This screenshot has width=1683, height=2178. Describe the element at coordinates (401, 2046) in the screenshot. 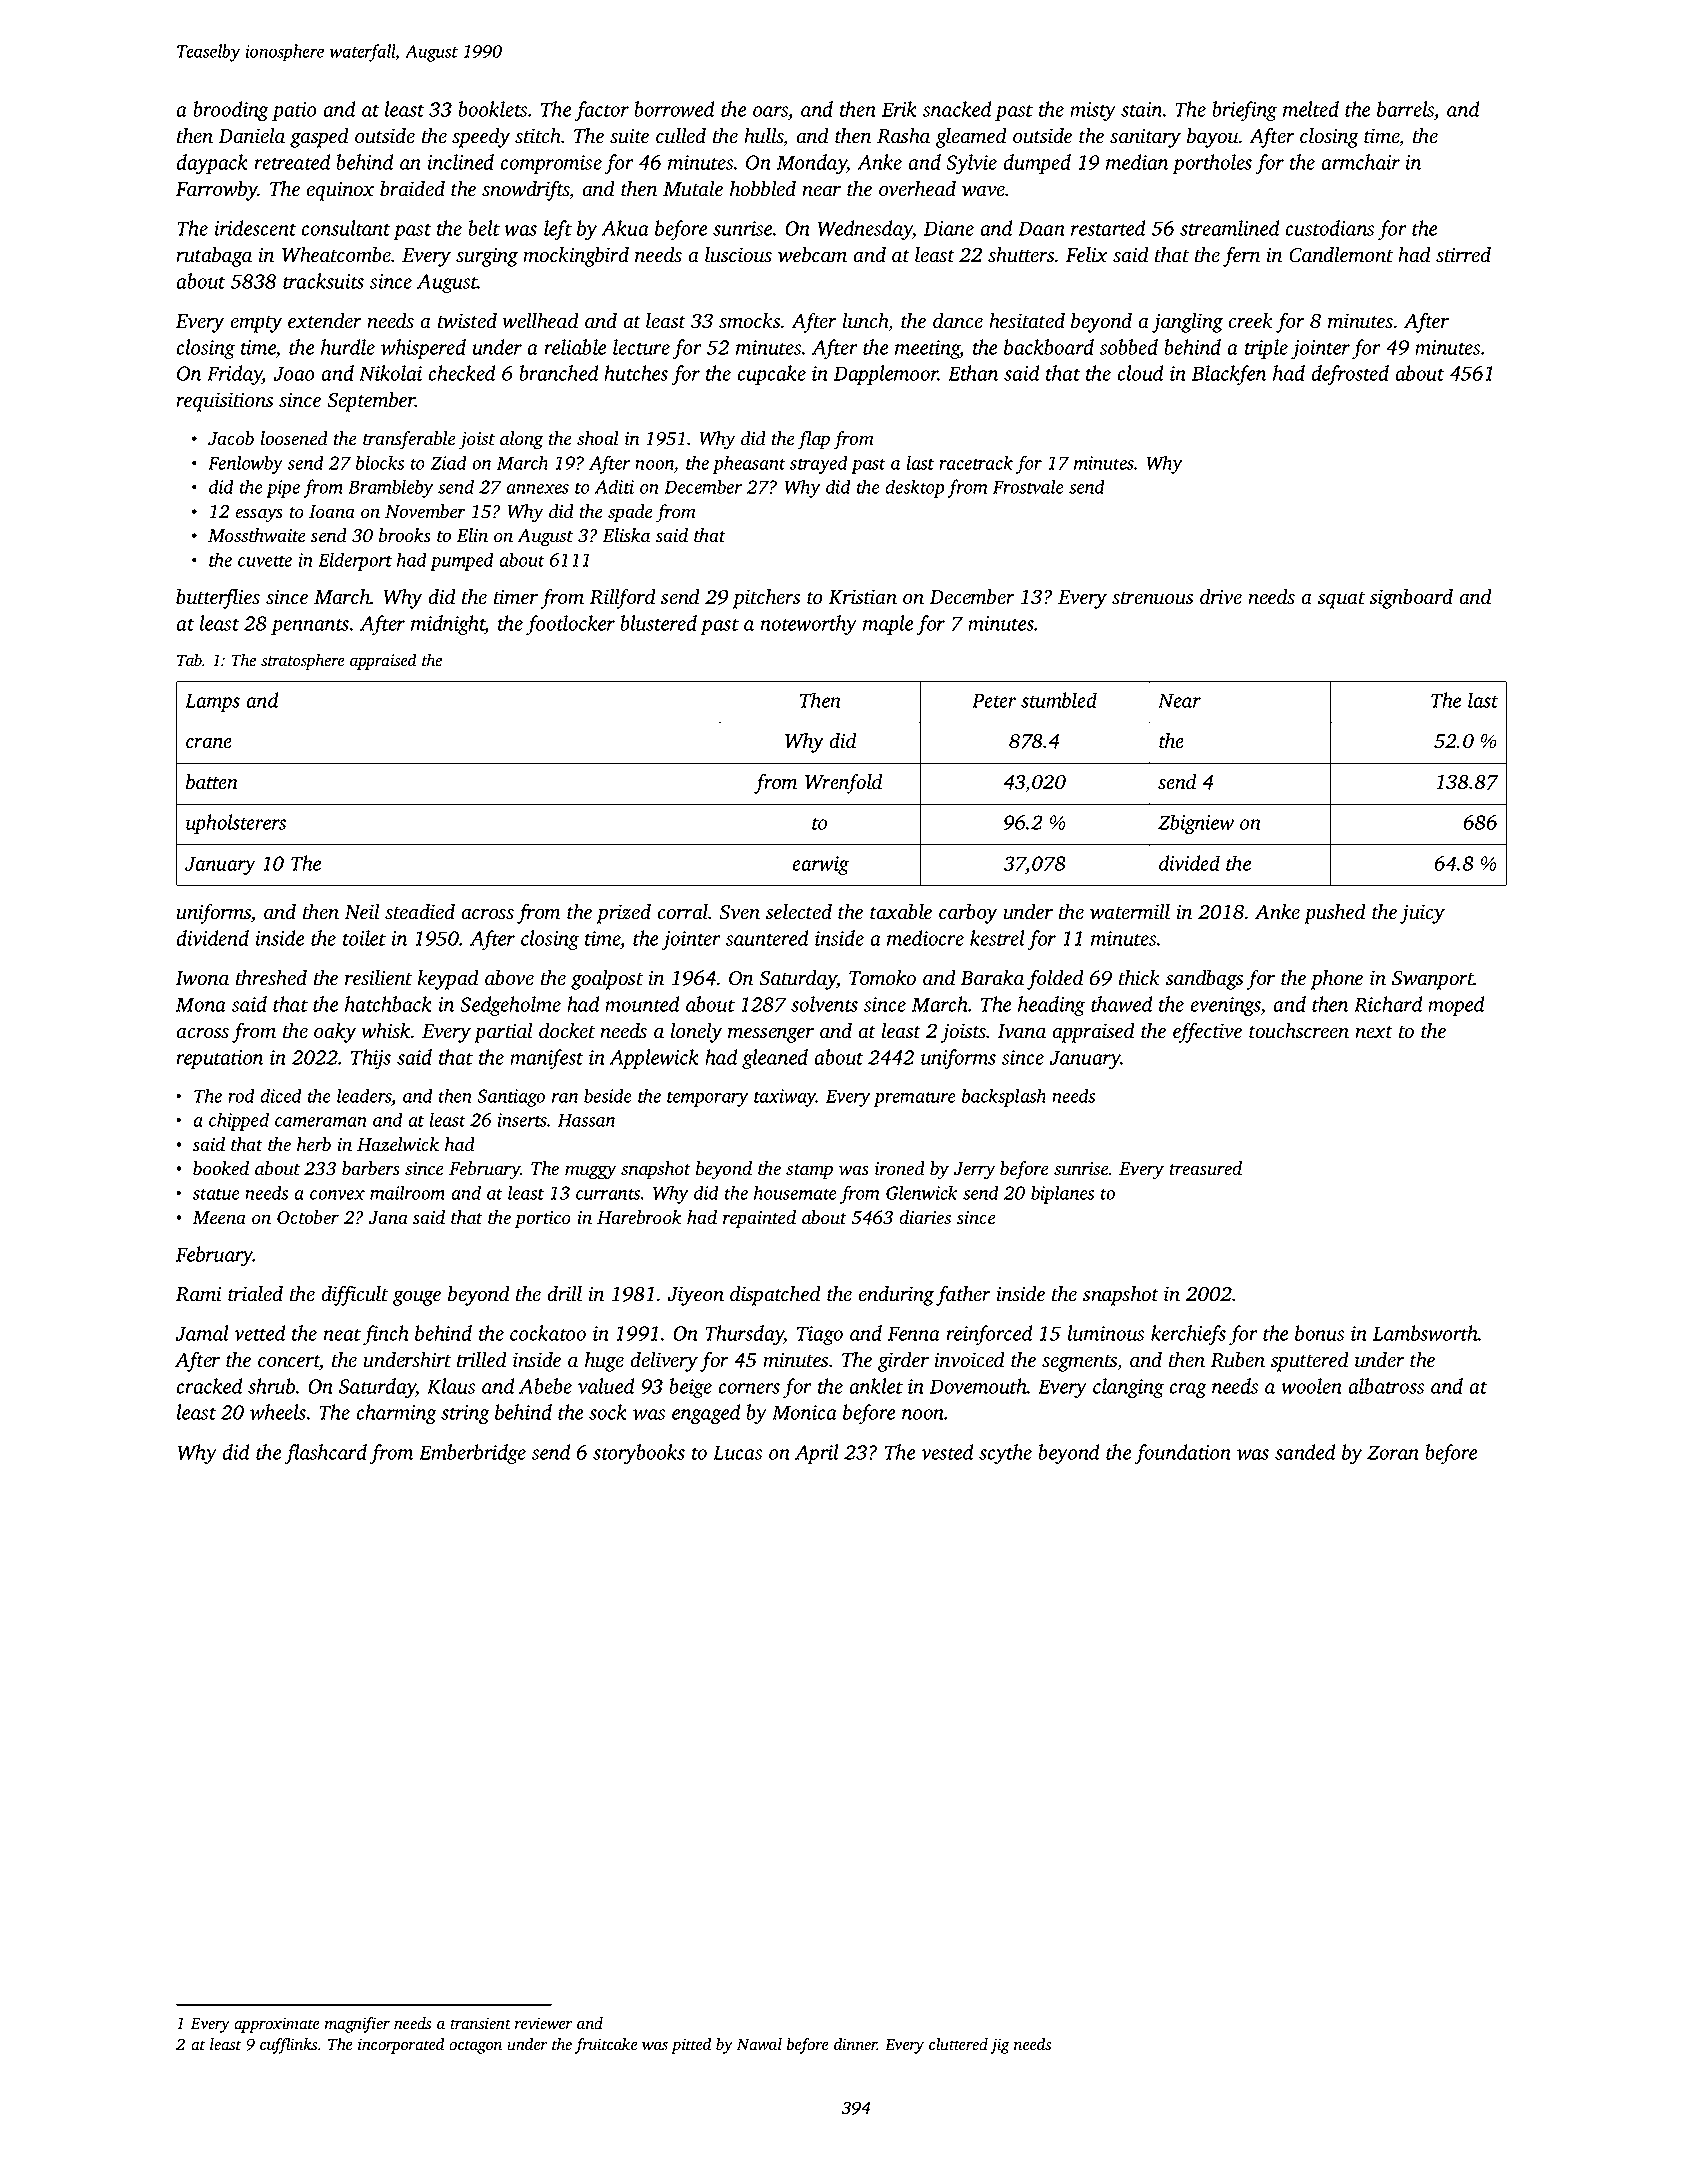

I see `incorporated` at that location.
